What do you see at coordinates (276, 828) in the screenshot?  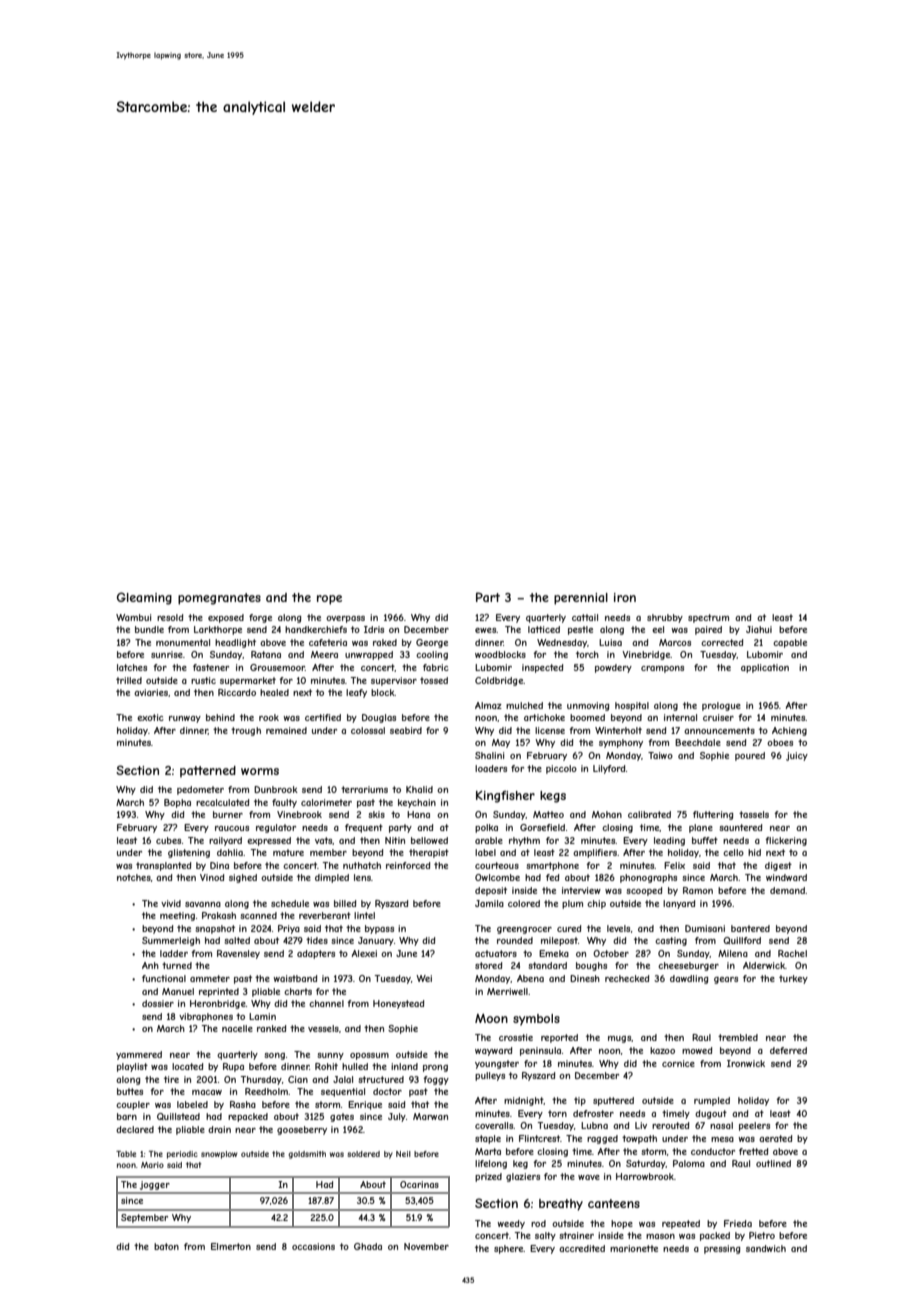 I see `regulator` at bounding box center [276, 828].
